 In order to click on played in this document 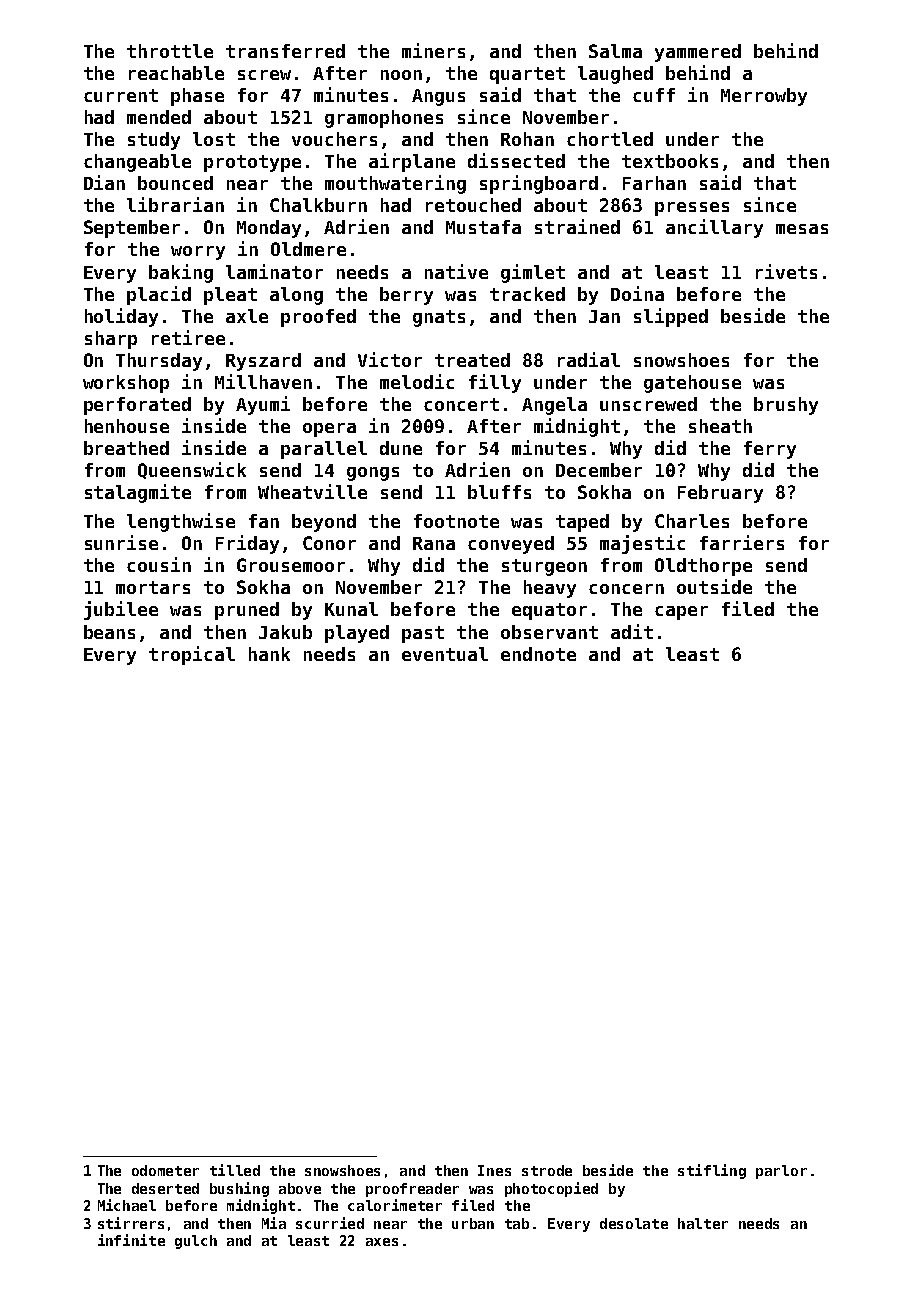, I will do `click(357, 634)`.
